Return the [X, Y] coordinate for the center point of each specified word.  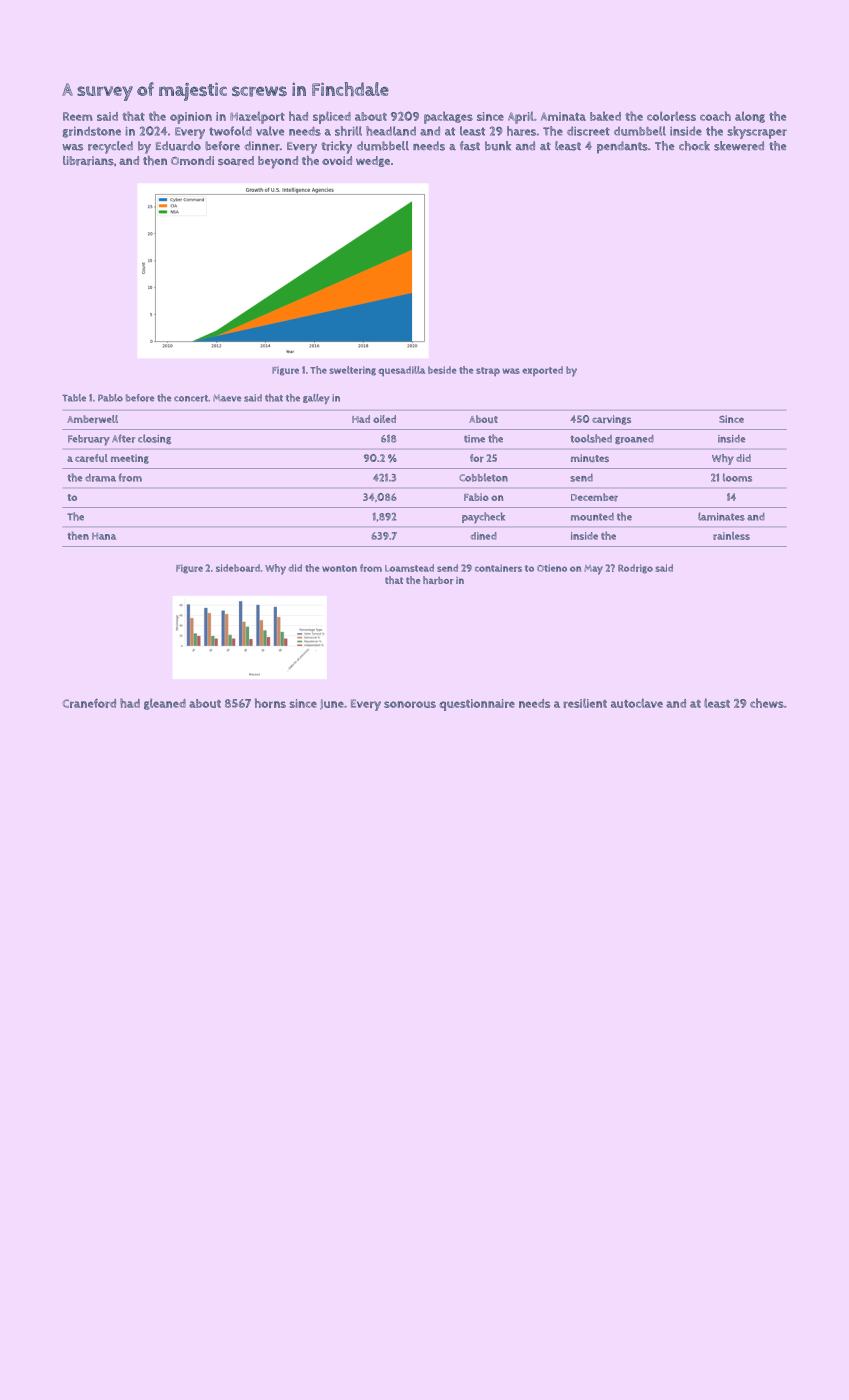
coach [715, 116]
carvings [611, 420]
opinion [191, 118]
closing [154, 439]
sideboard [238, 568]
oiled [384, 419]
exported [542, 371]
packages [448, 117]
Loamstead [409, 568]
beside [442, 370]
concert [191, 398]
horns [270, 703]
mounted [592, 517]
